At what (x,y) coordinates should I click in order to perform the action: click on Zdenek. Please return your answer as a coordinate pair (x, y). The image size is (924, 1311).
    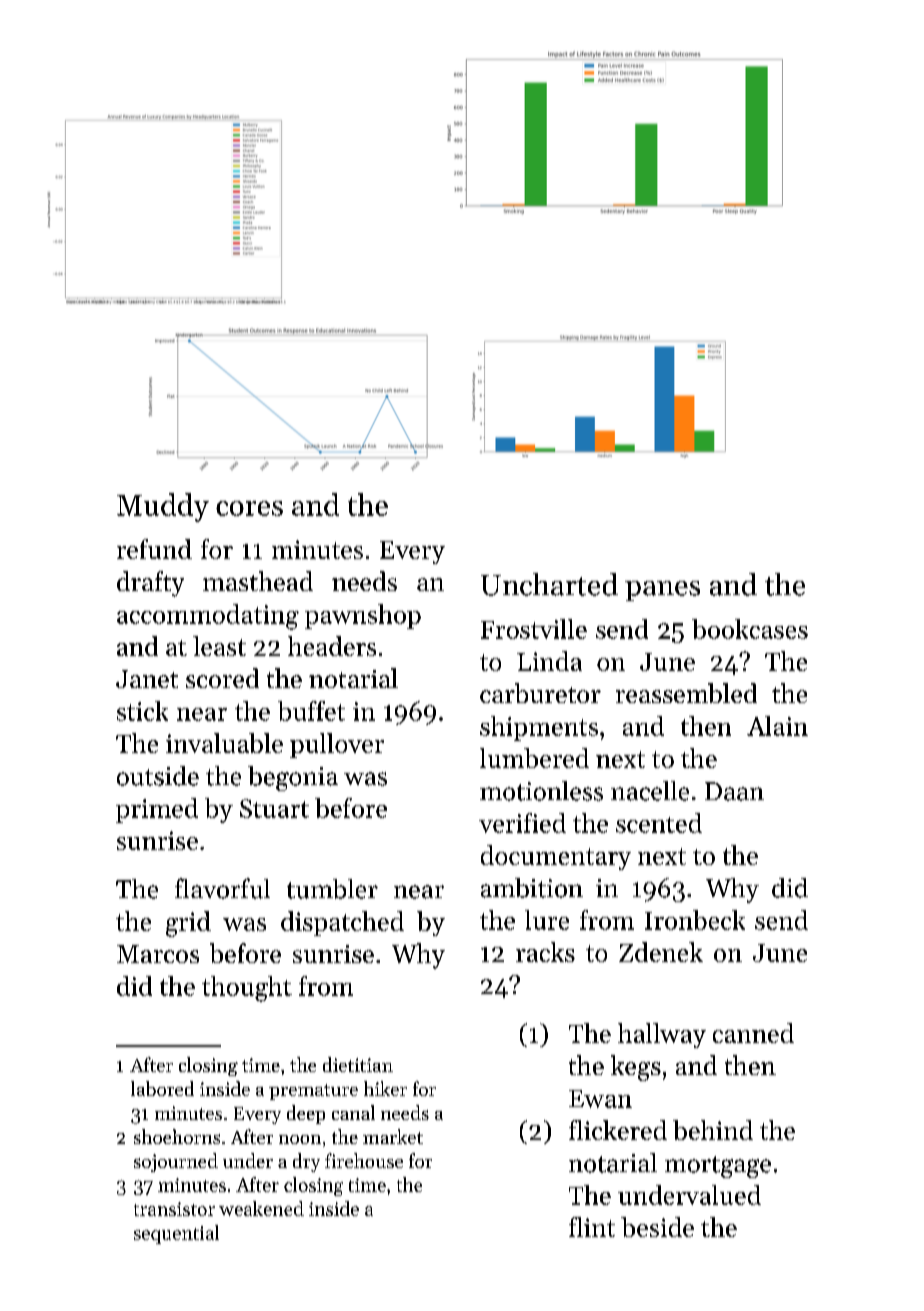
    Looking at the image, I should click on (661, 952).
